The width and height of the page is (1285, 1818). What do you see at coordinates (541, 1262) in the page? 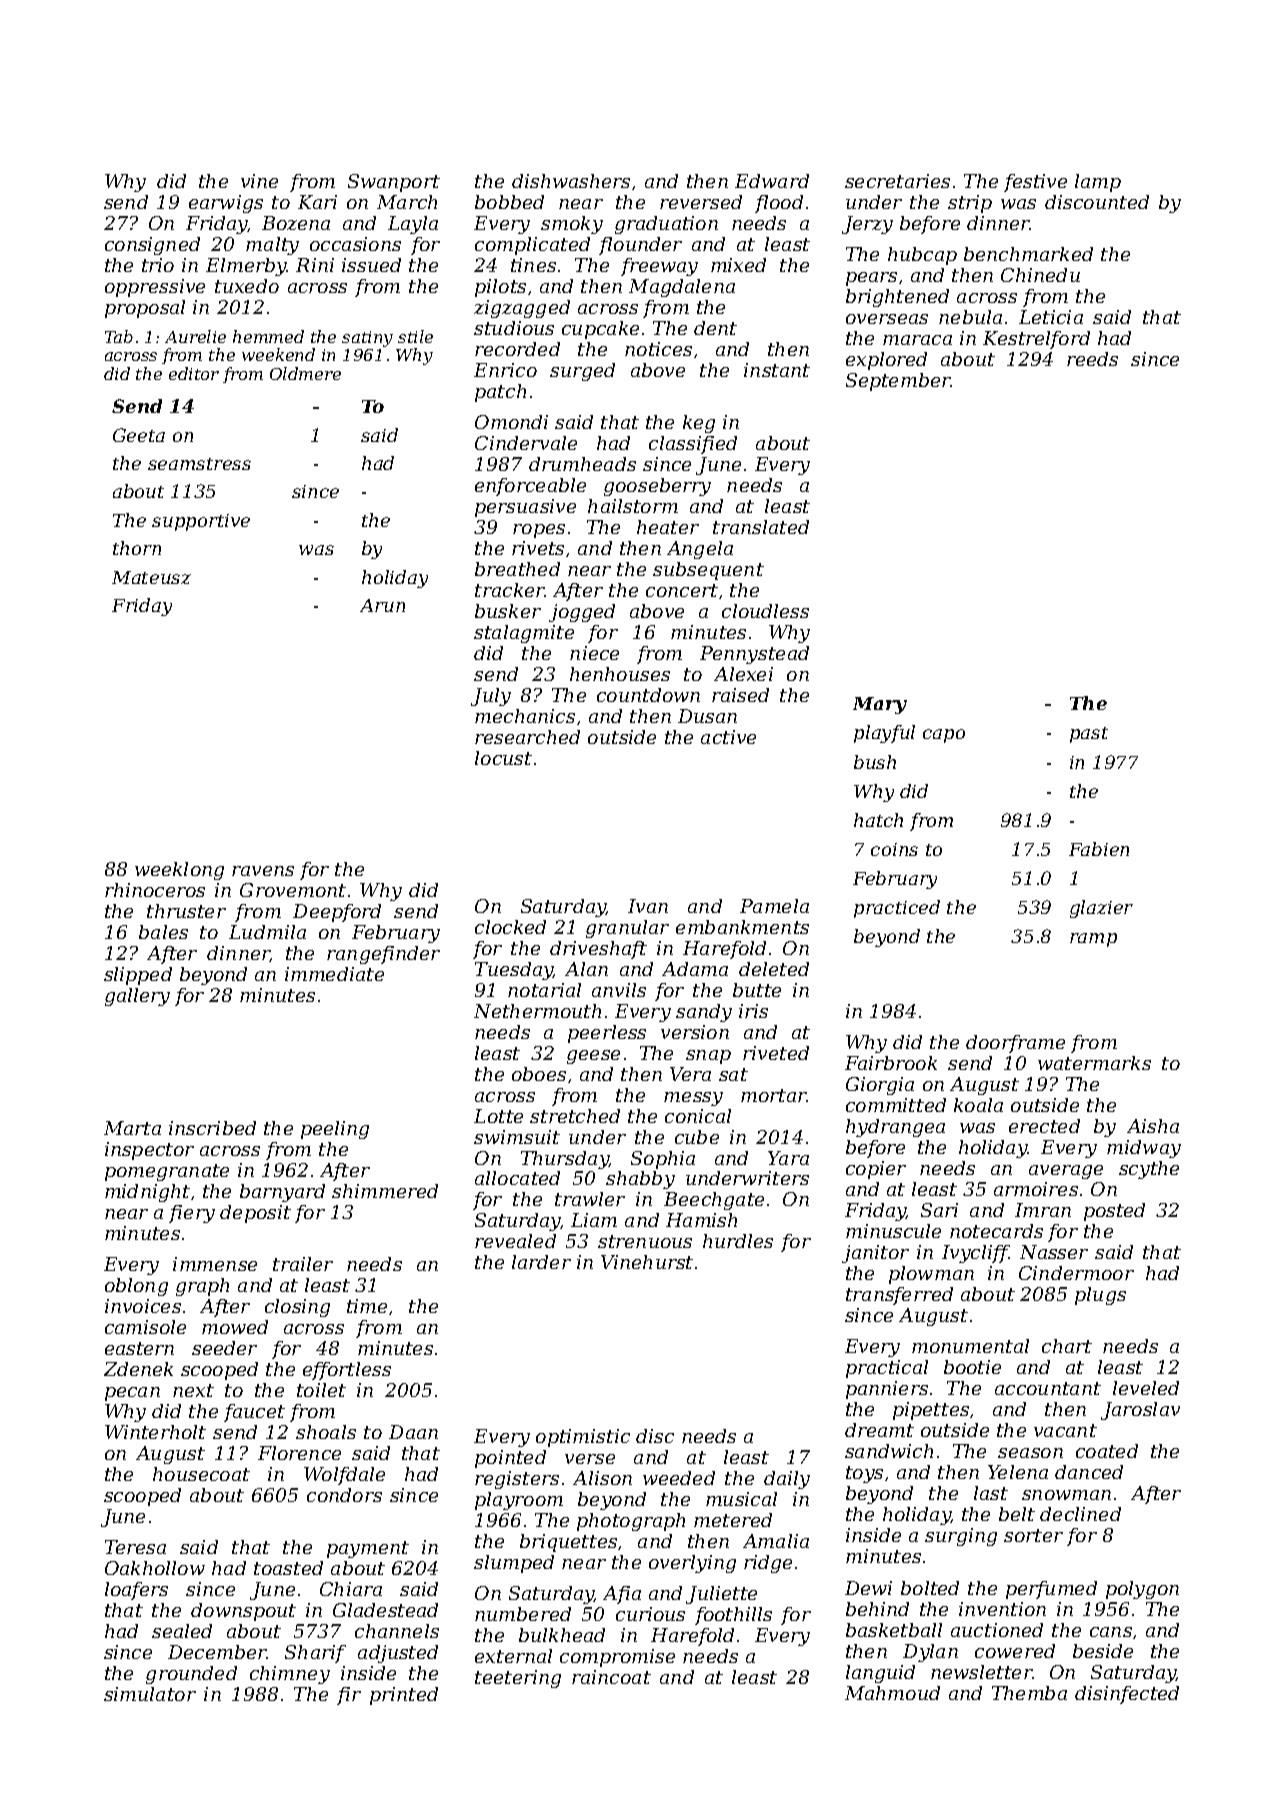
I see `larder` at bounding box center [541, 1262].
